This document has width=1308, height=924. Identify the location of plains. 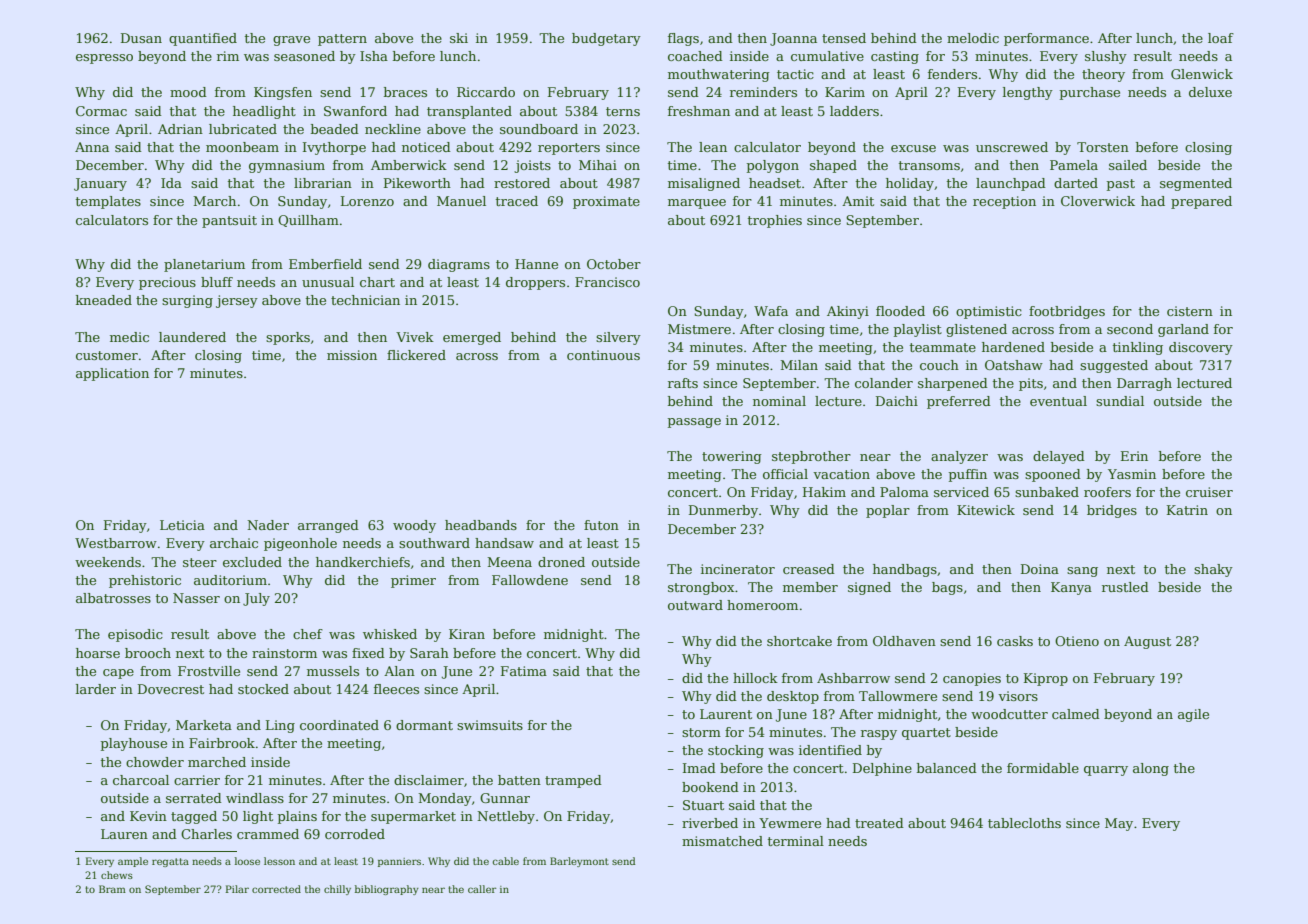
(297, 817).
